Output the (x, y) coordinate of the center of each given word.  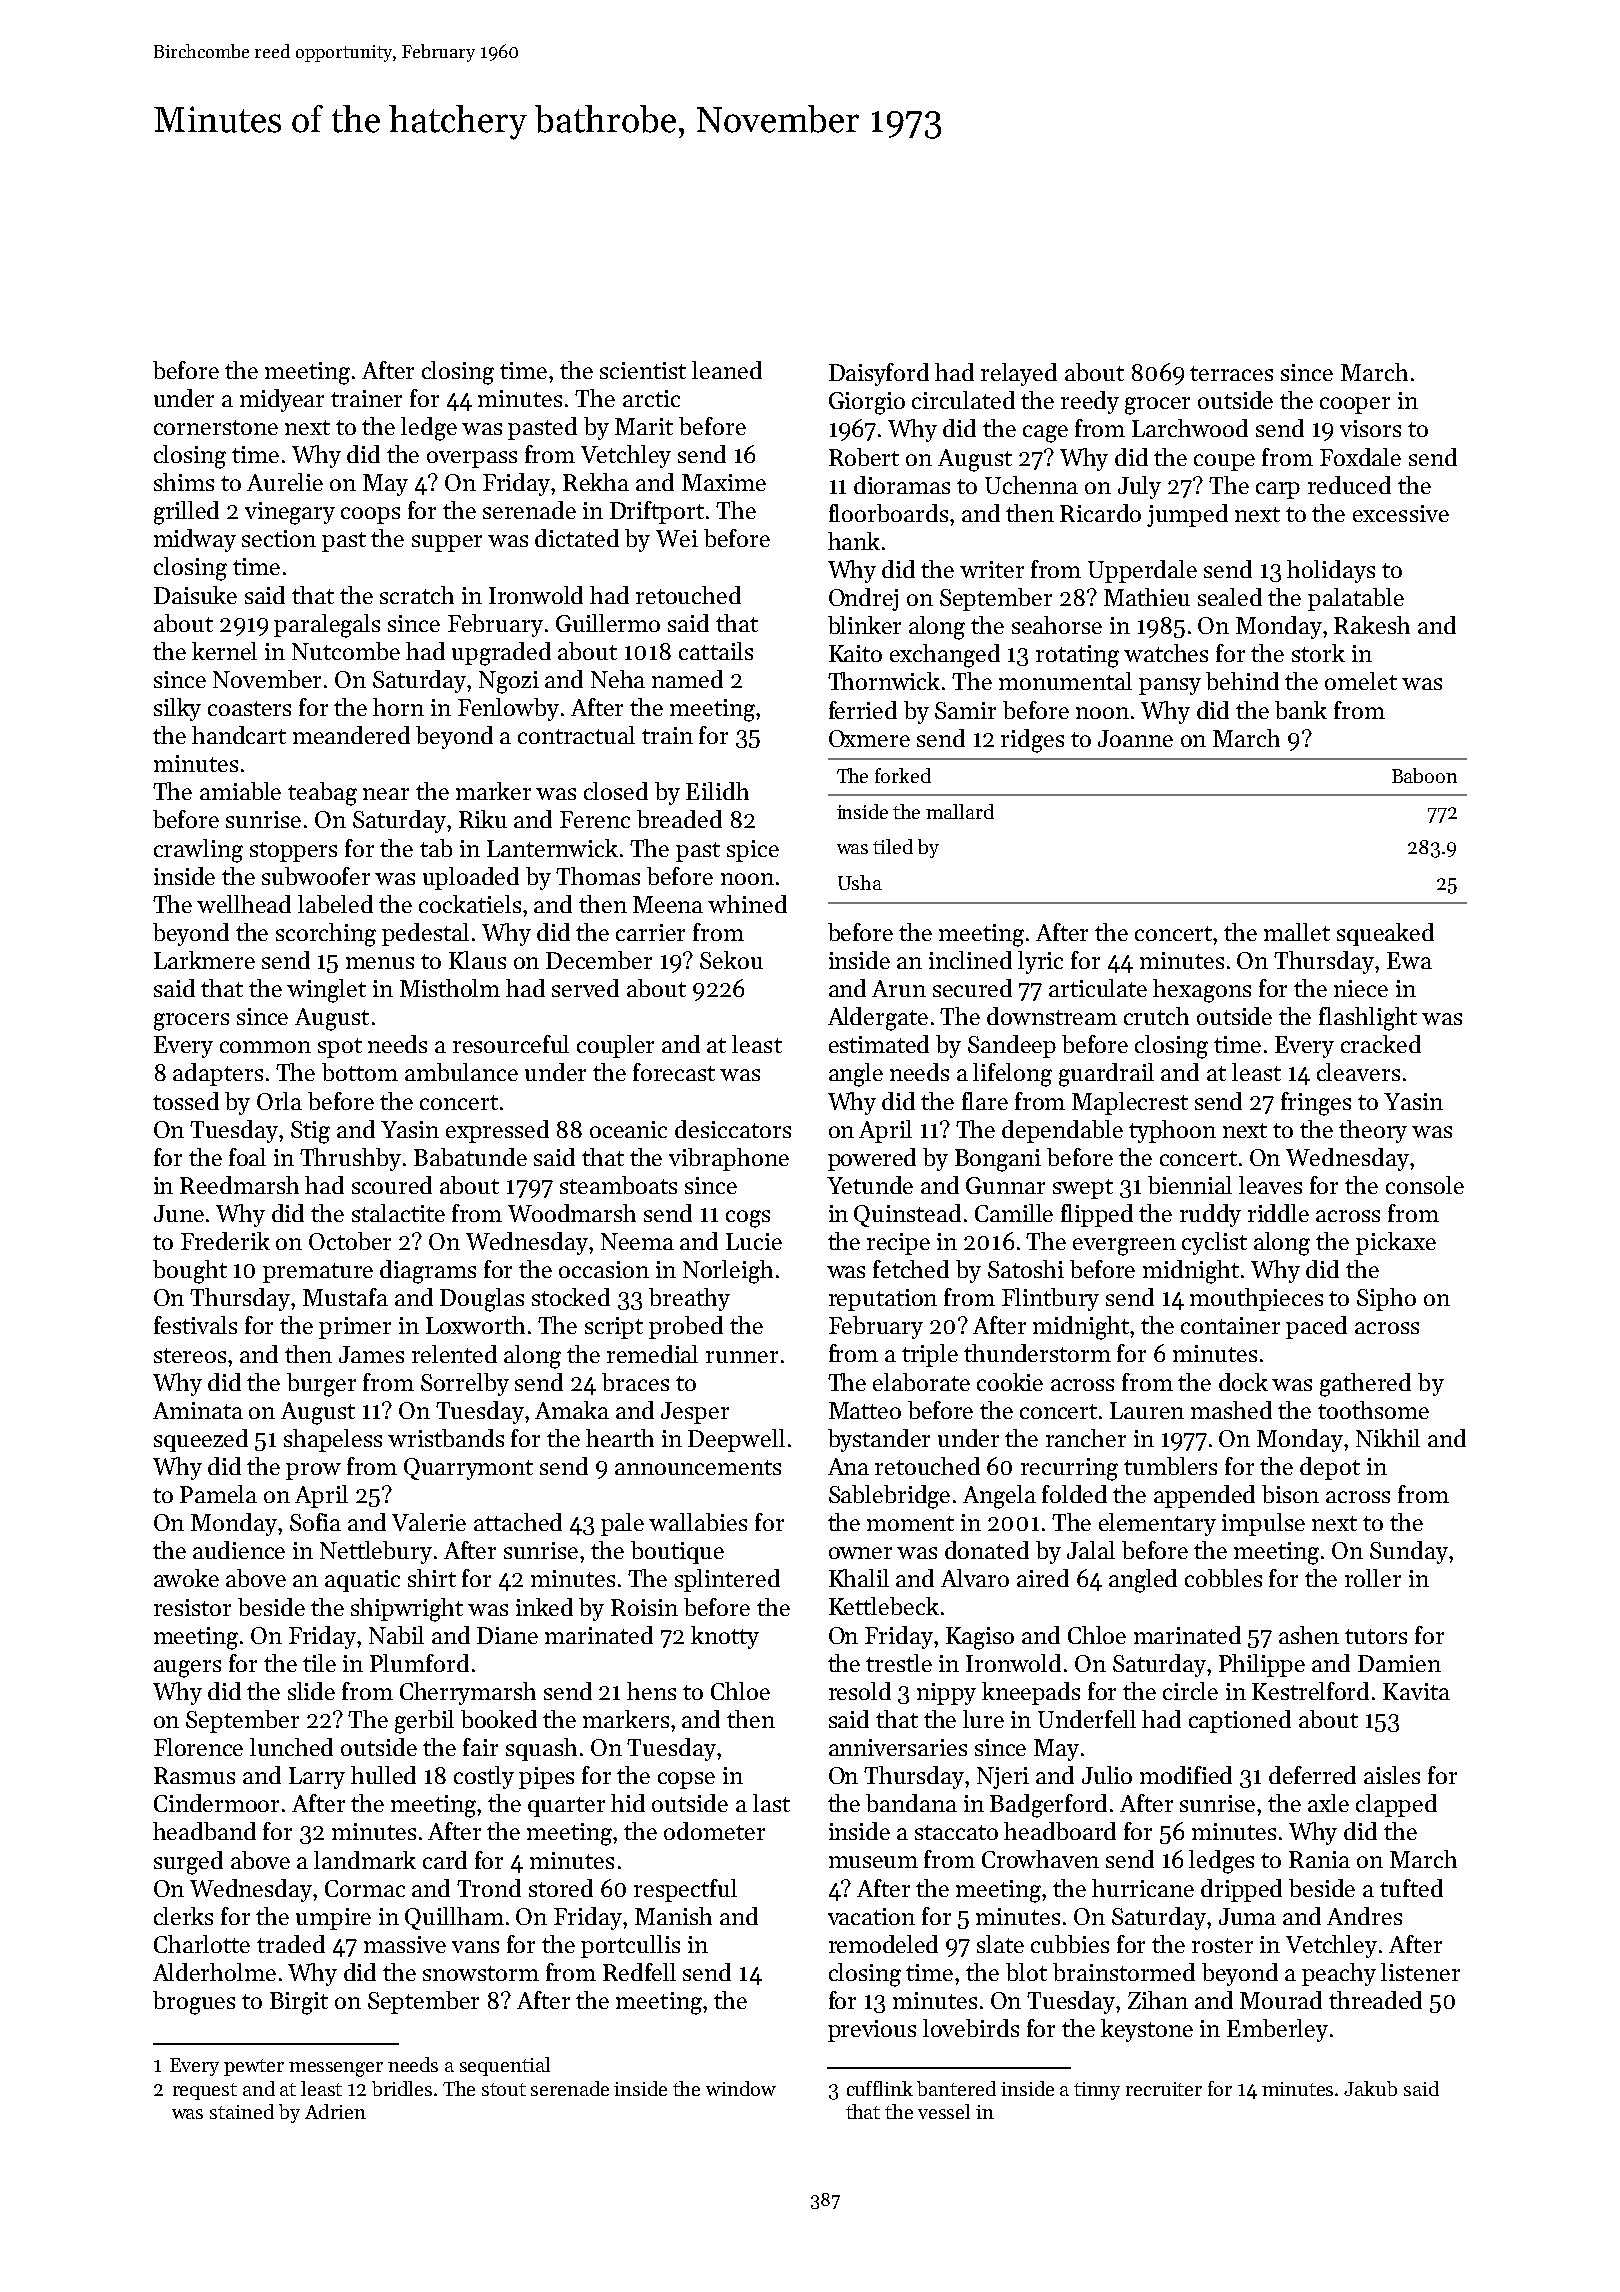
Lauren (1147, 1410)
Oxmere (869, 738)
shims (184, 482)
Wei (677, 538)
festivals (195, 1325)
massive (405, 1944)
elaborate (921, 1382)
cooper (1355, 405)
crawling (198, 851)
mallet (1297, 932)
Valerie (429, 1522)
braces (635, 1382)
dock (1243, 1382)
